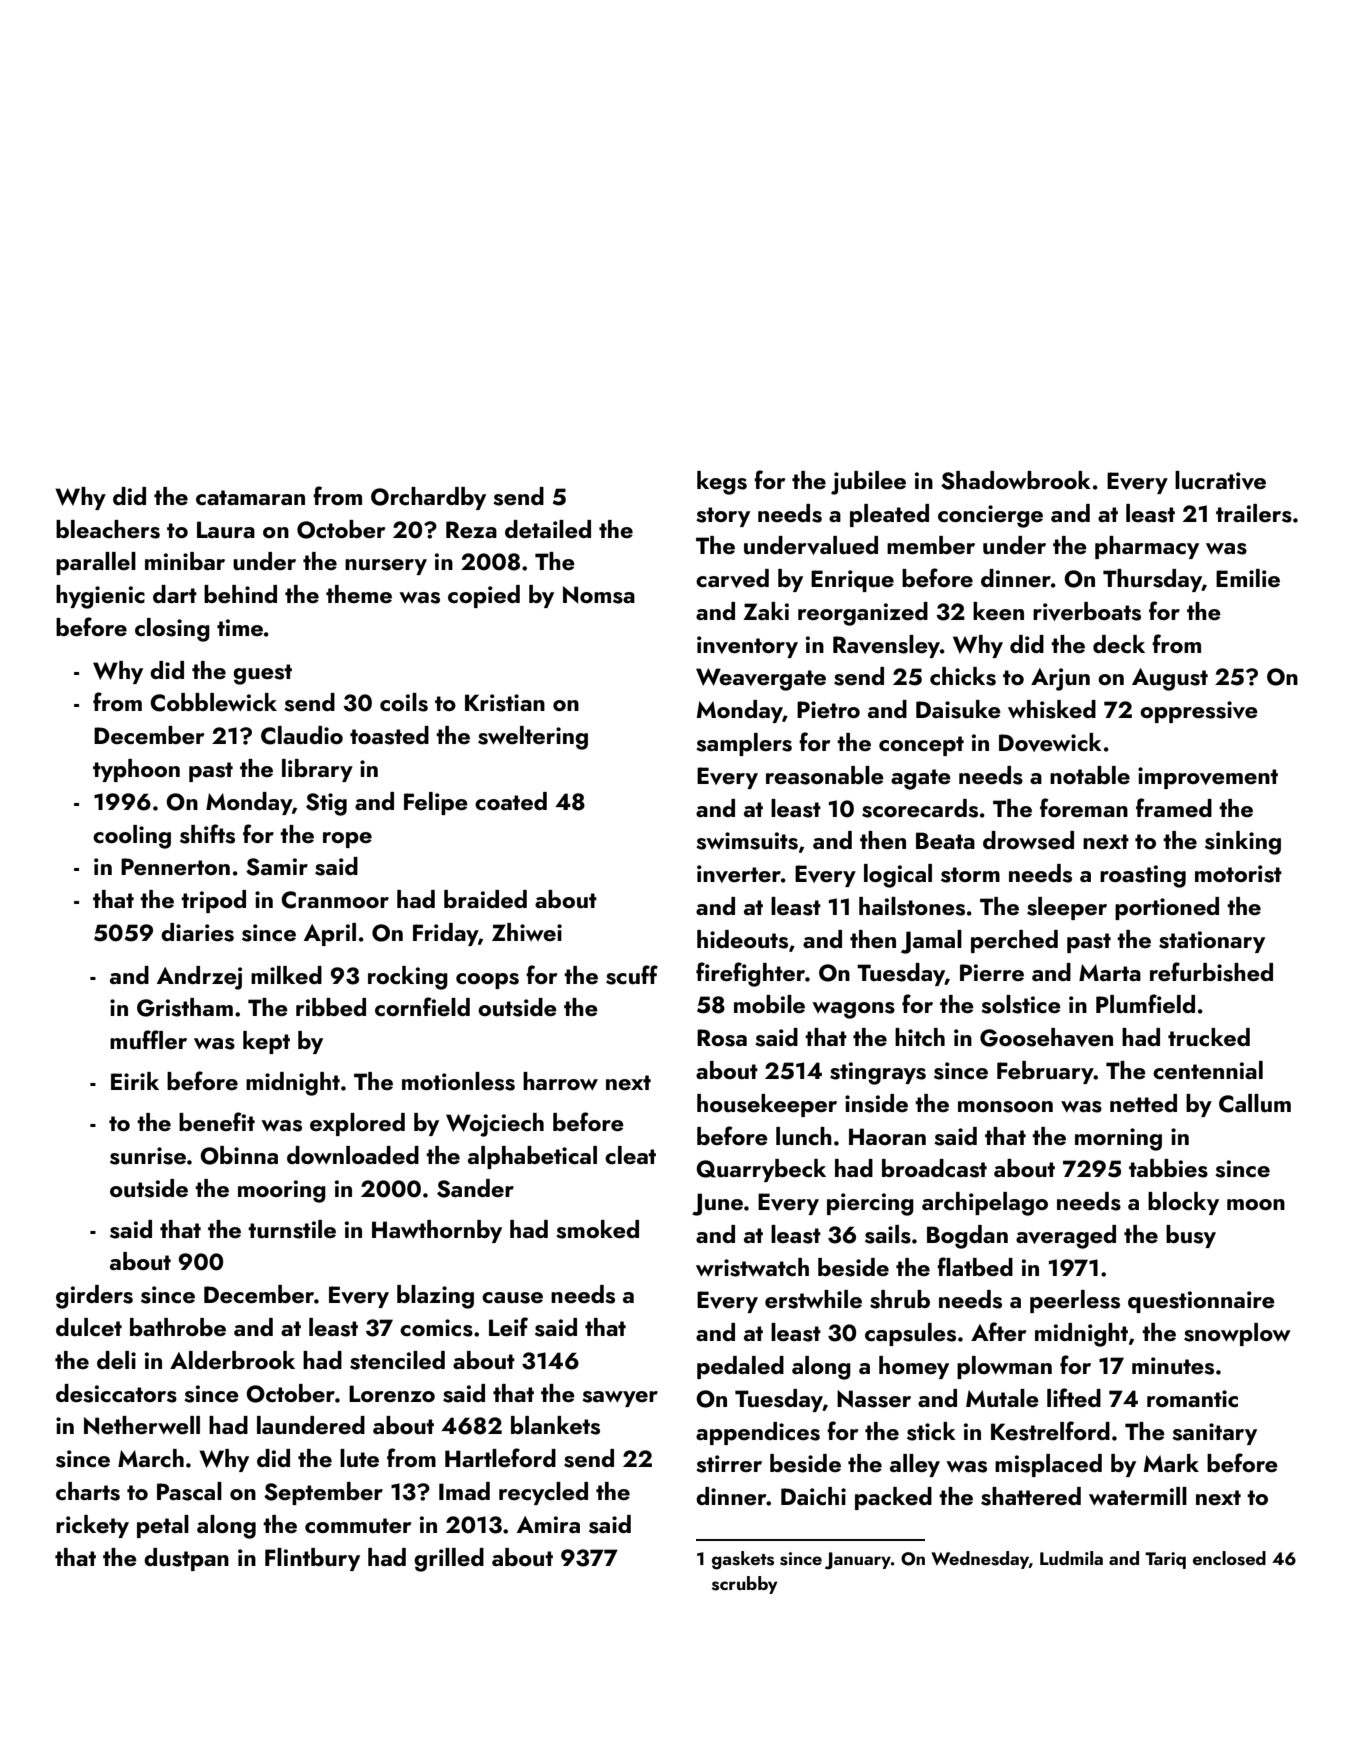  I want to click on Sander, so click(475, 1188).
